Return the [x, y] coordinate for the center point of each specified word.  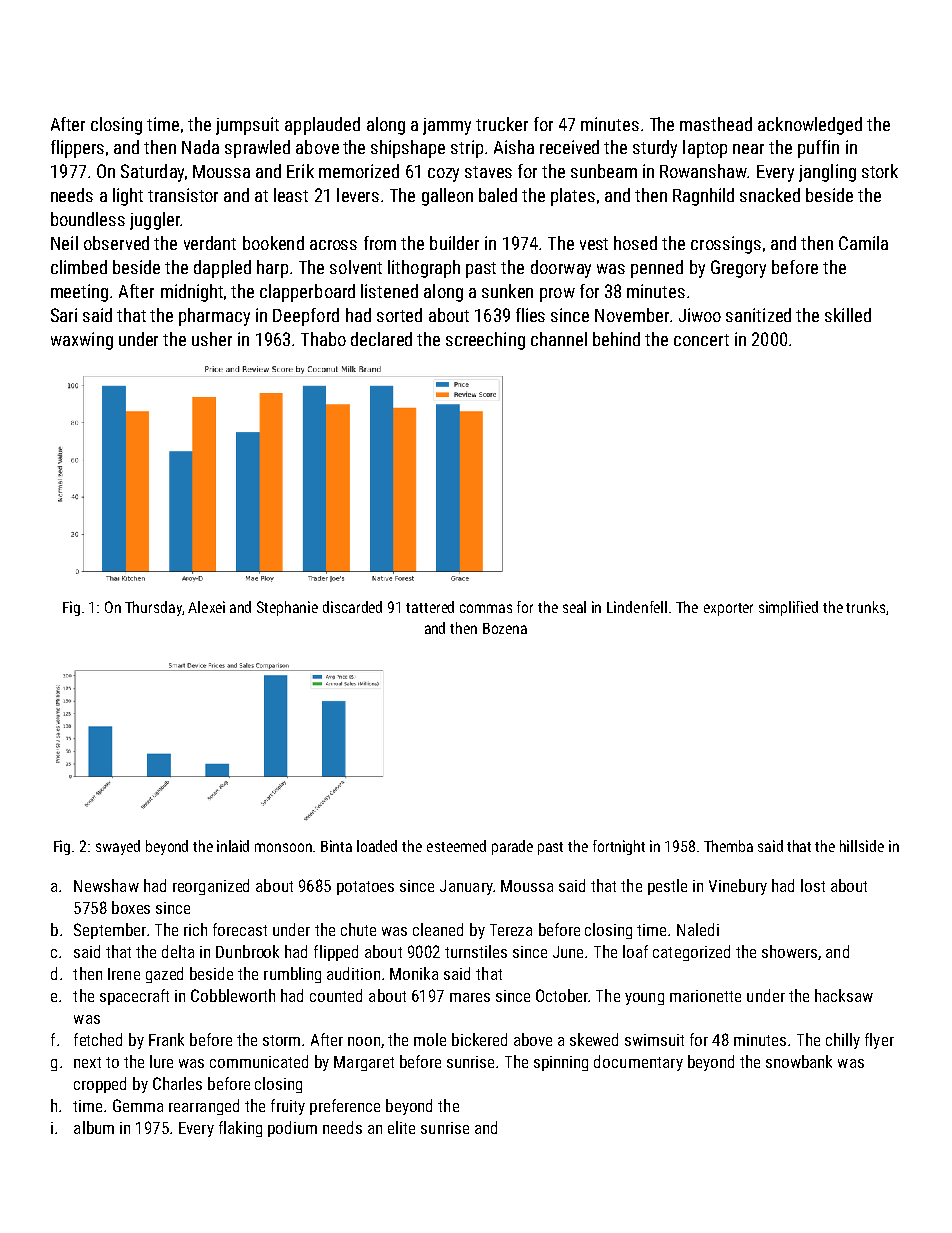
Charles [177, 1083]
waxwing [82, 341]
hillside [862, 846]
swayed [118, 847]
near [748, 149]
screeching [485, 341]
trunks [865, 607]
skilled [848, 315]
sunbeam [604, 171]
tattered [430, 607]
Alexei [206, 607]
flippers [77, 149]
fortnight [619, 847]
